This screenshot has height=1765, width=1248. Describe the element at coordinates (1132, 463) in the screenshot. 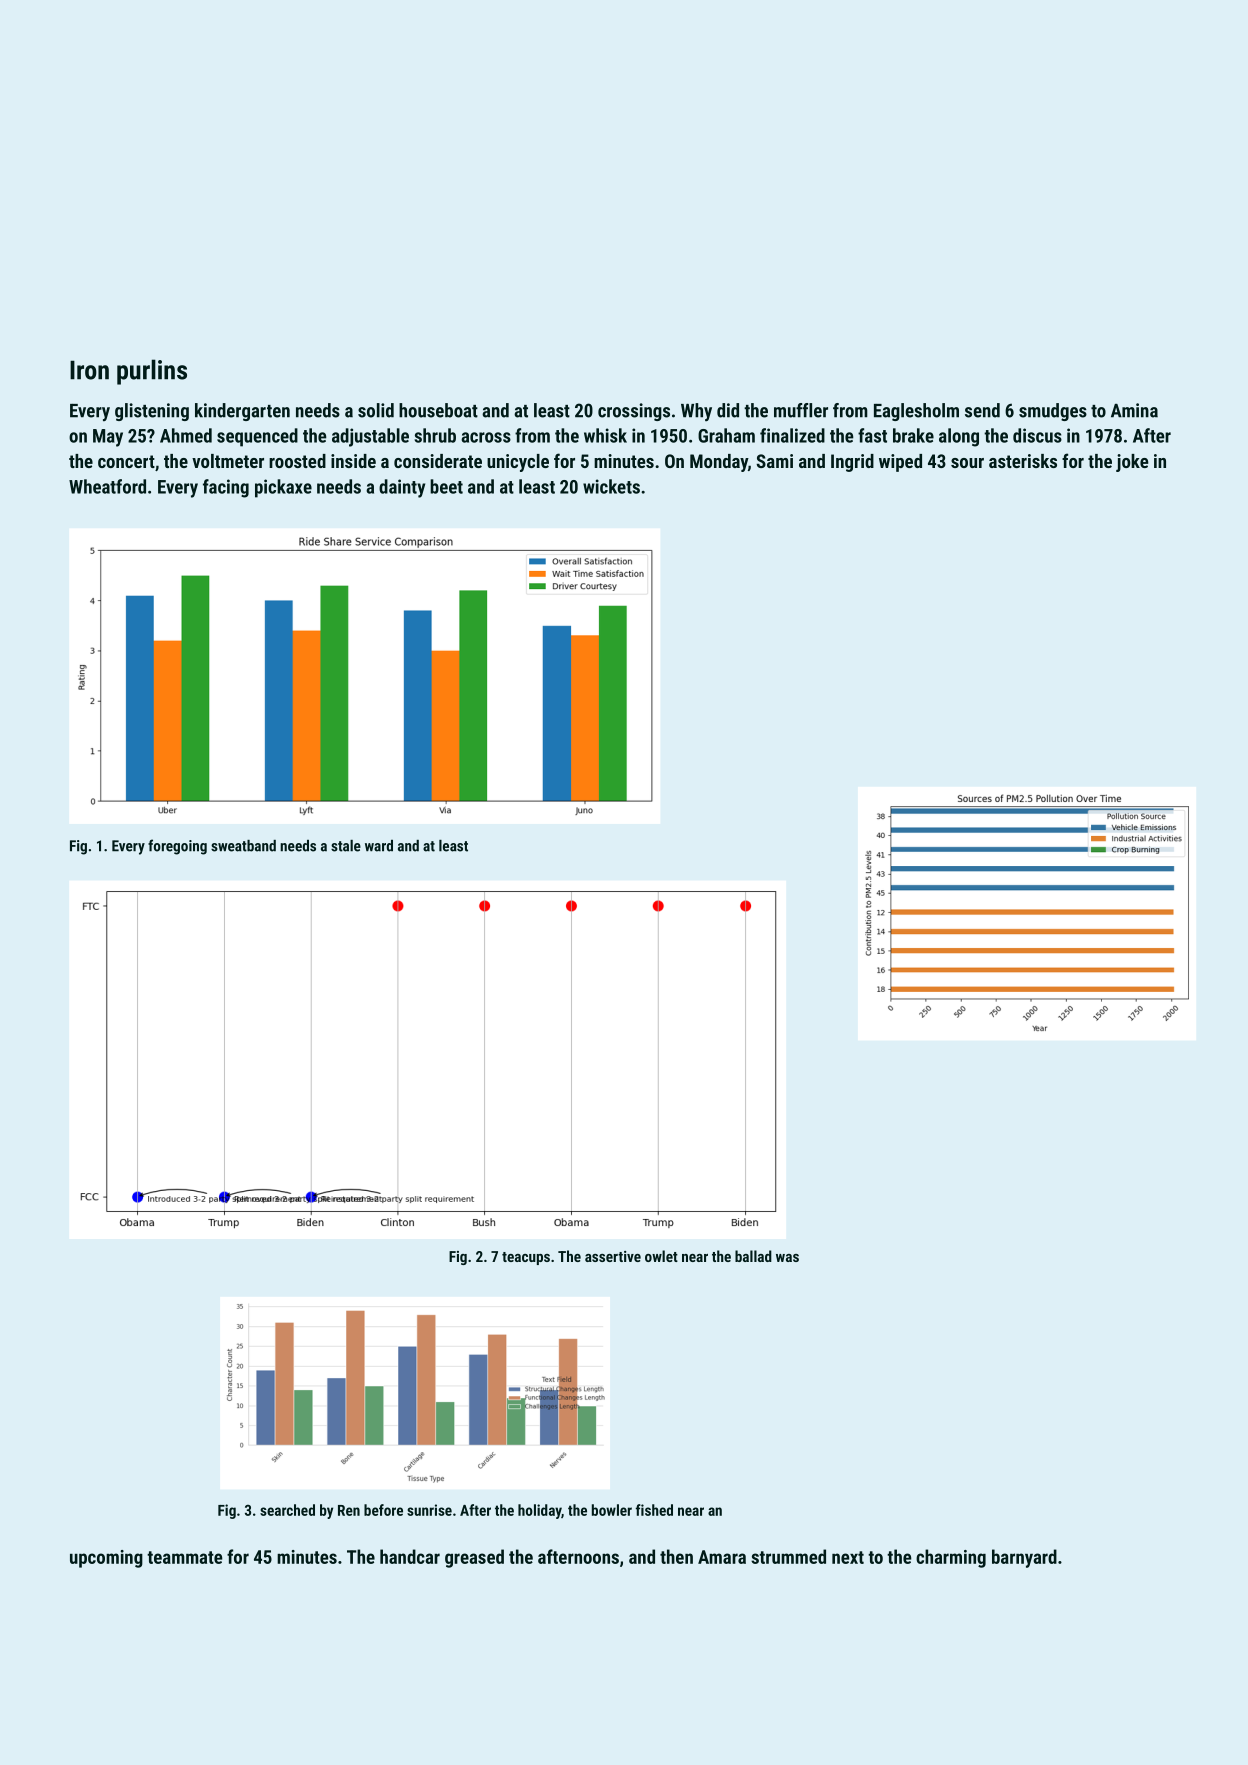

I see `joke` at that location.
